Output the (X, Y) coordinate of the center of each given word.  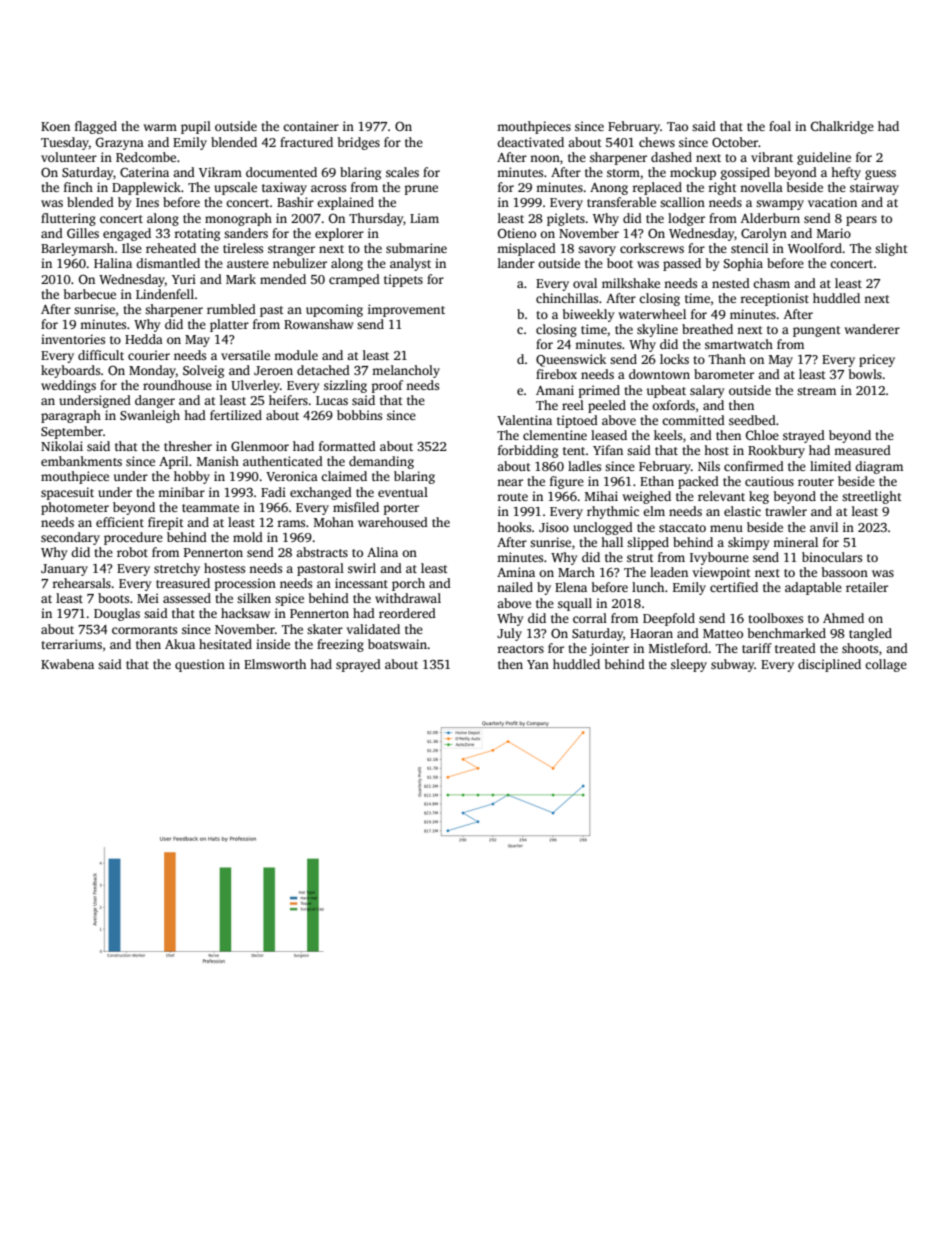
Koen (55, 126)
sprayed (358, 665)
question (200, 665)
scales (402, 172)
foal (780, 126)
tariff (757, 648)
